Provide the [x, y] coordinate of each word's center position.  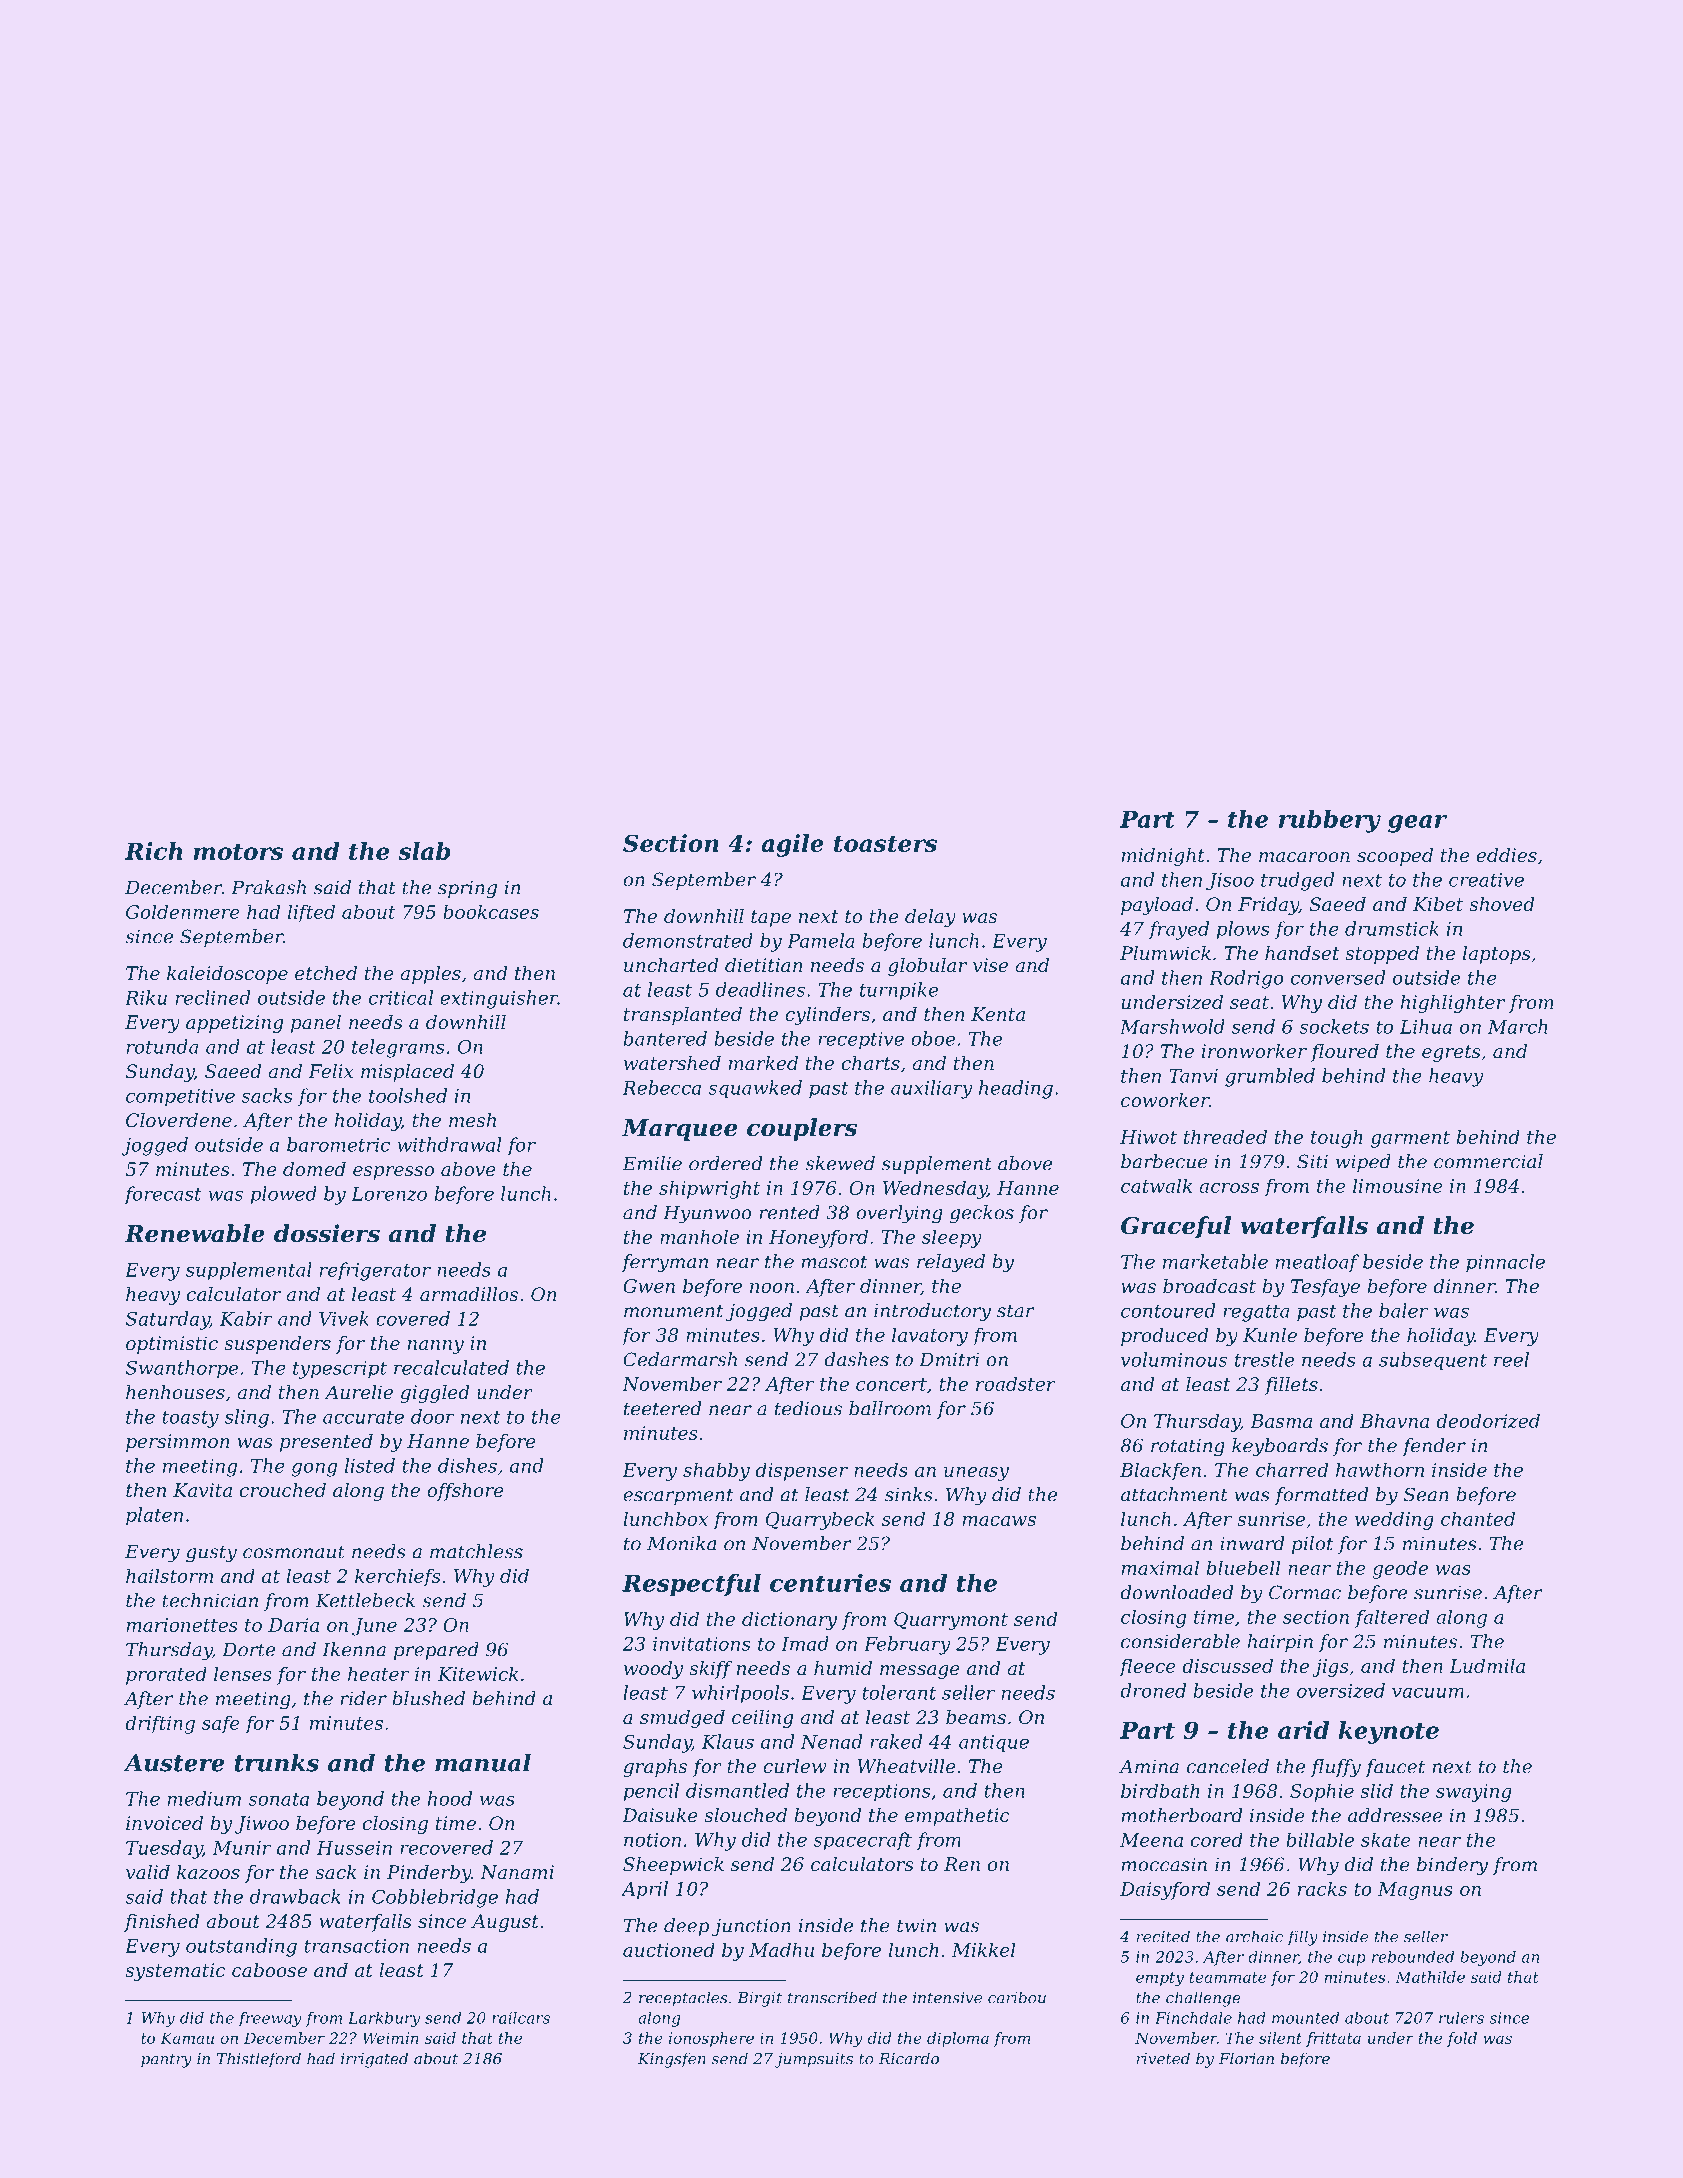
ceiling [762, 1719]
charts [871, 1063]
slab [424, 851]
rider [363, 1698]
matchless [476, 1551]
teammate [1228, 1977]
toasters [885, 844]
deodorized [1488, 1420]
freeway [270, 2019]
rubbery [1330, 821]
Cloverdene [179, 1120]
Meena [1151, 1840]
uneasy [976, 1474]
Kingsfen [672, 2060]
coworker [1165, 1100]
